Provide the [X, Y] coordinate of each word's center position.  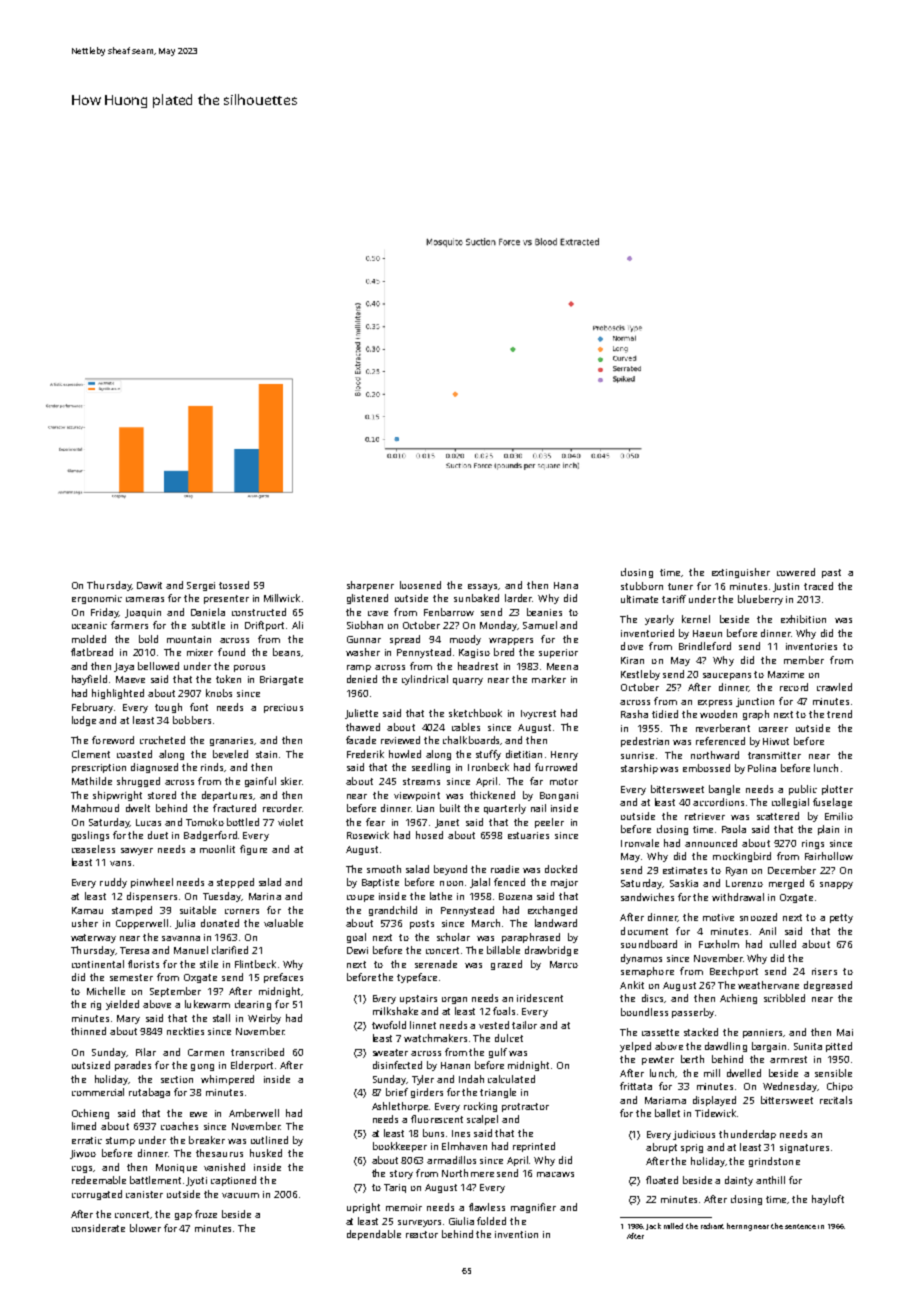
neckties [185, 1031]
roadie [505, 869]
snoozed [758, 917]
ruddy [113, 883]
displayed [714, 1101]
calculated [511, 1079]
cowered [796, 572]
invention [516, 1234]
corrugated [97, 1195]
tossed [234, 585]
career [773, 729]
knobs [219, 693]
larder [518, 598]
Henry [564, 755]
